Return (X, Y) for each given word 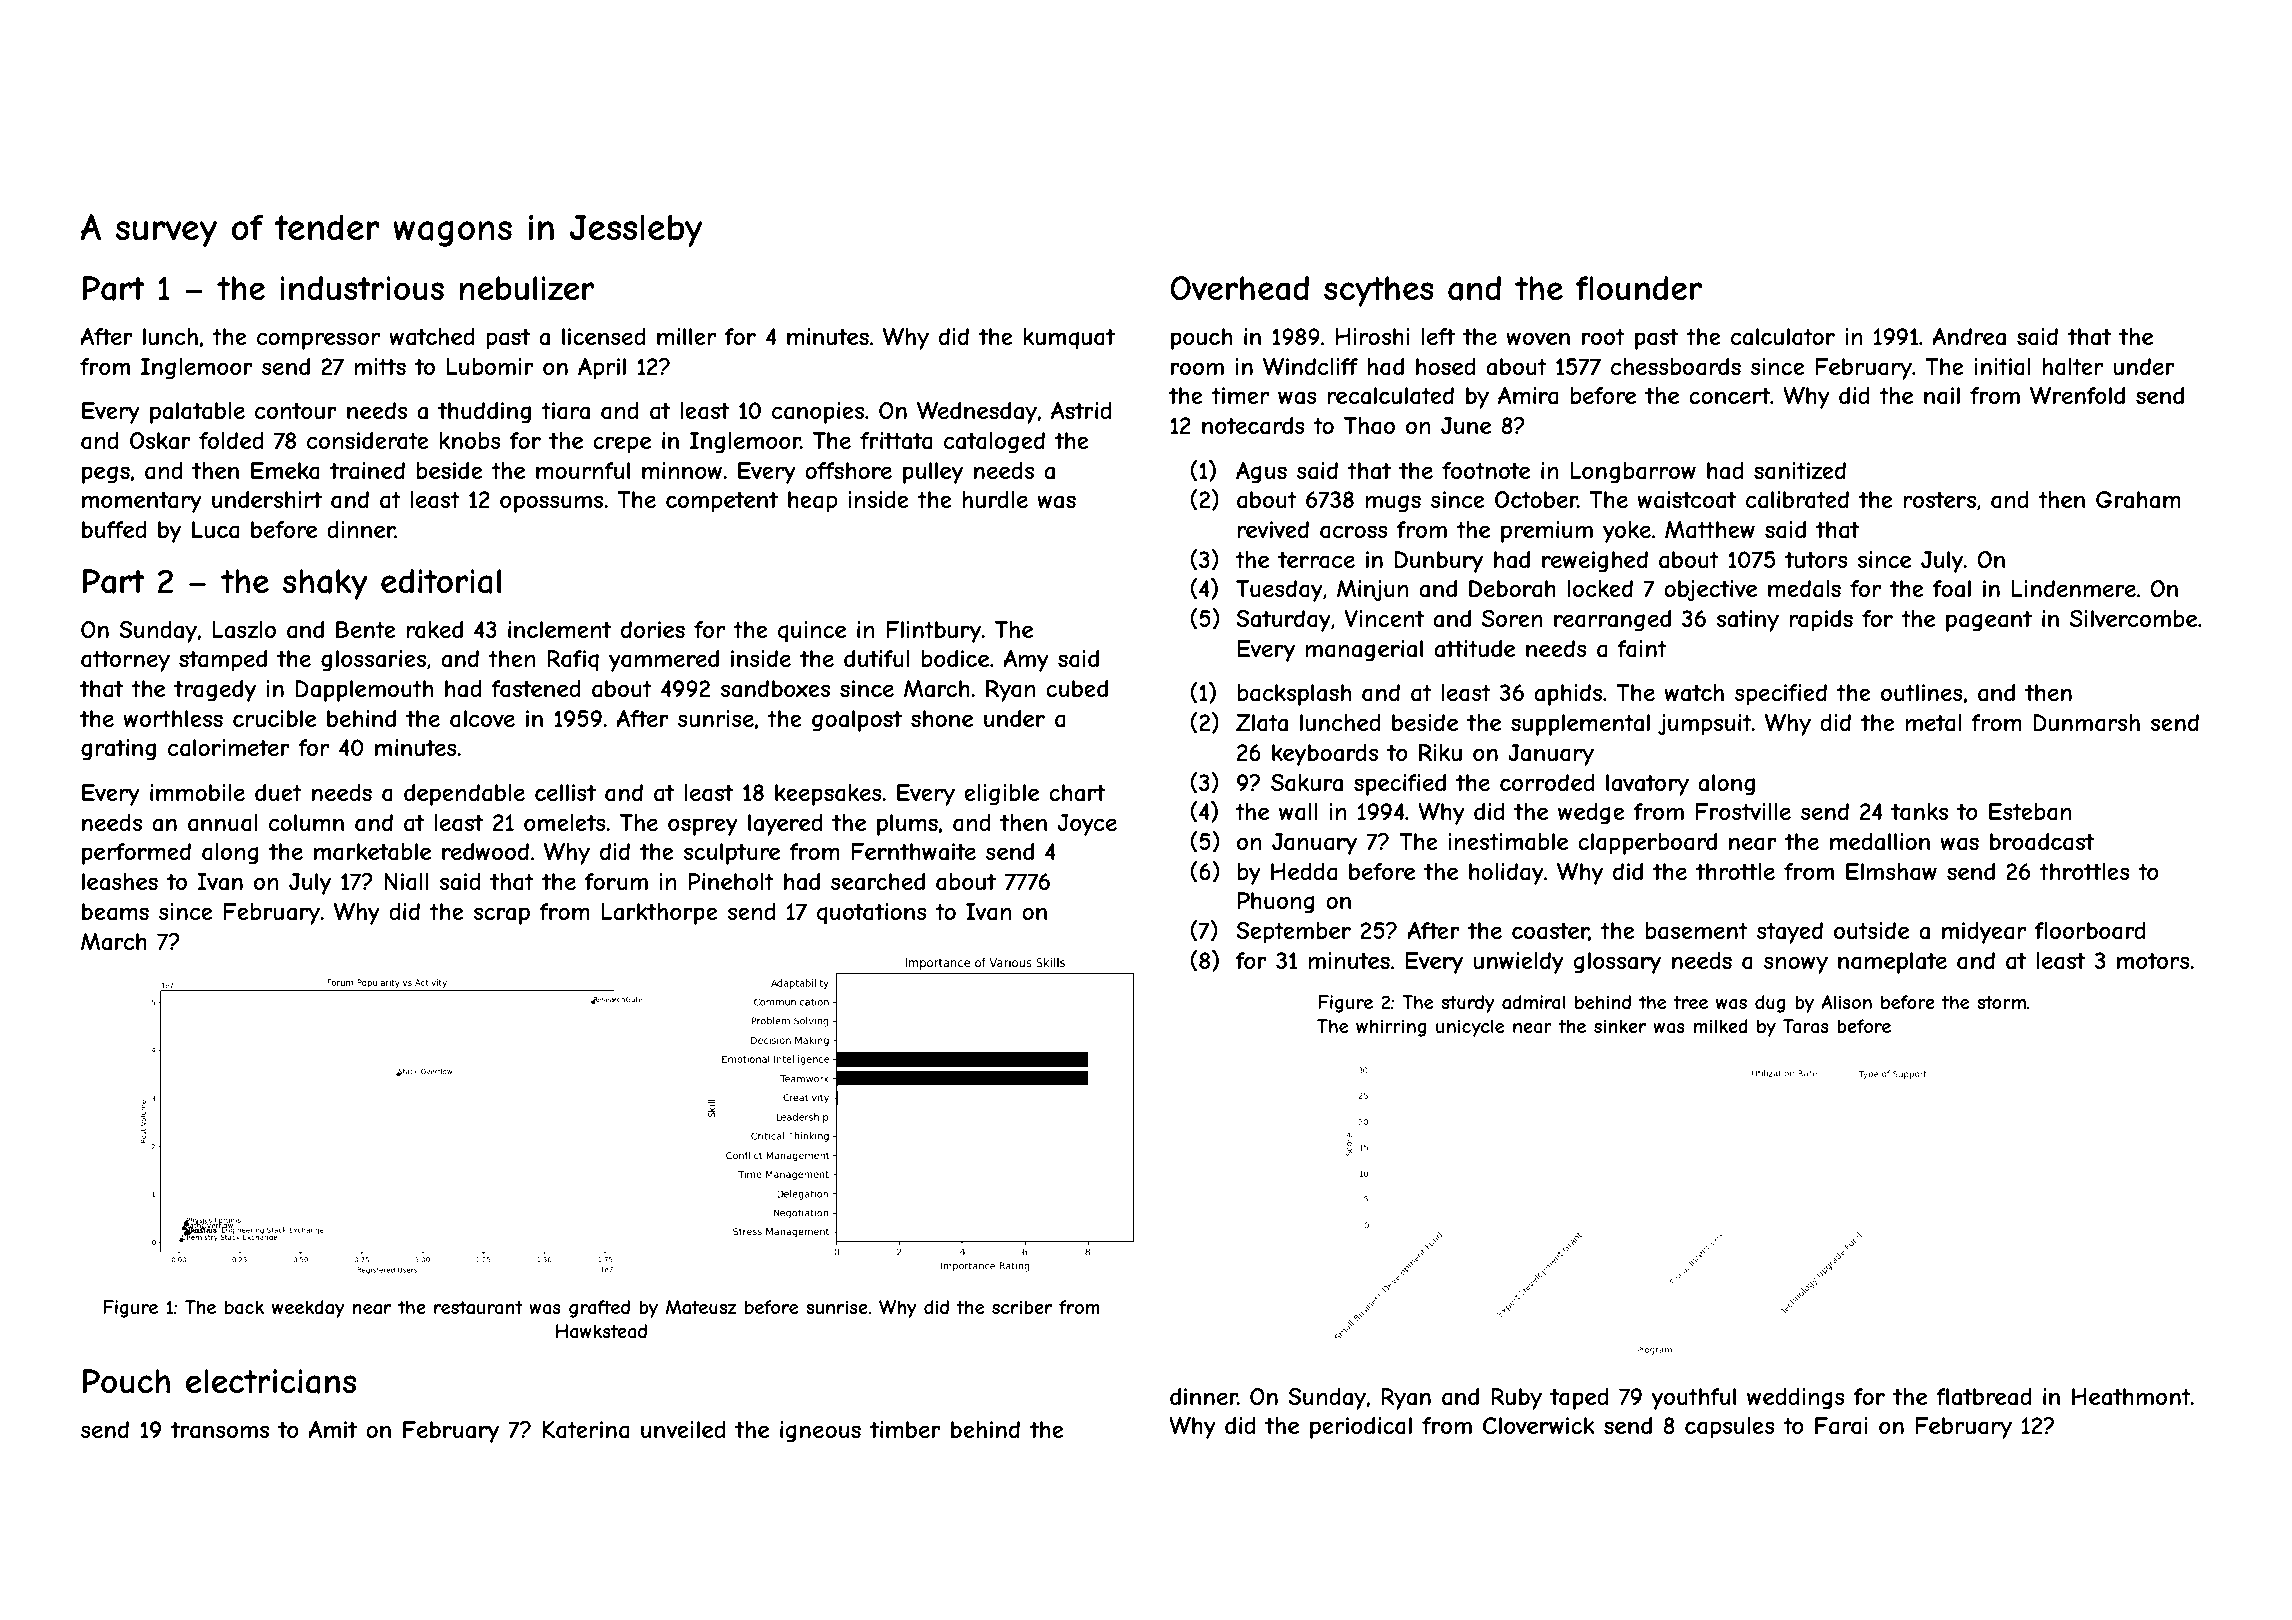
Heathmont (2131, 1397)
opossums (551, 504)
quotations (872, 914)
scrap (501, 916)
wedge (1591, 814)
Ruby (1516, 1399)
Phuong (1276, 903)
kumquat (1069, 339)
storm (2001, 1002)
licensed (604, 336)
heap (812, 502)
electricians (271, 1381)
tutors (1816, 559)
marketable (372, 852)
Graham (2138, 500)
